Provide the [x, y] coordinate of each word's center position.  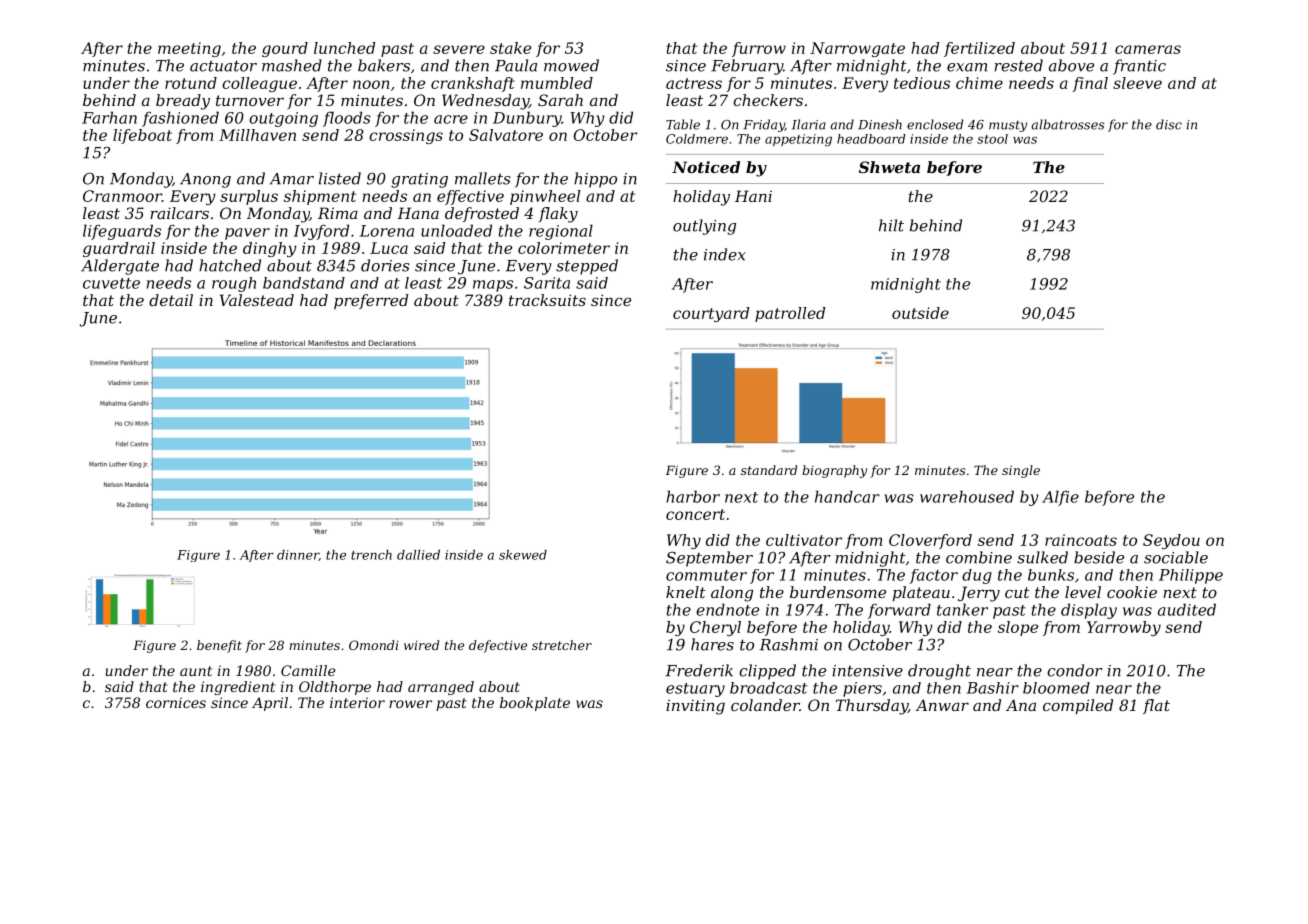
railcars [179, 213]
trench [371, 555]
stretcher [562, 645]
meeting [189, 49]
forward [899, 611]
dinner [298, 555]
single [1021, 471]
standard [769, 470]
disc [1169, 124]
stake [510, 48]
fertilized [979, 49]
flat [1156, 706]
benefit [219, 646]
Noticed [706, 167]
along [732, 594]
